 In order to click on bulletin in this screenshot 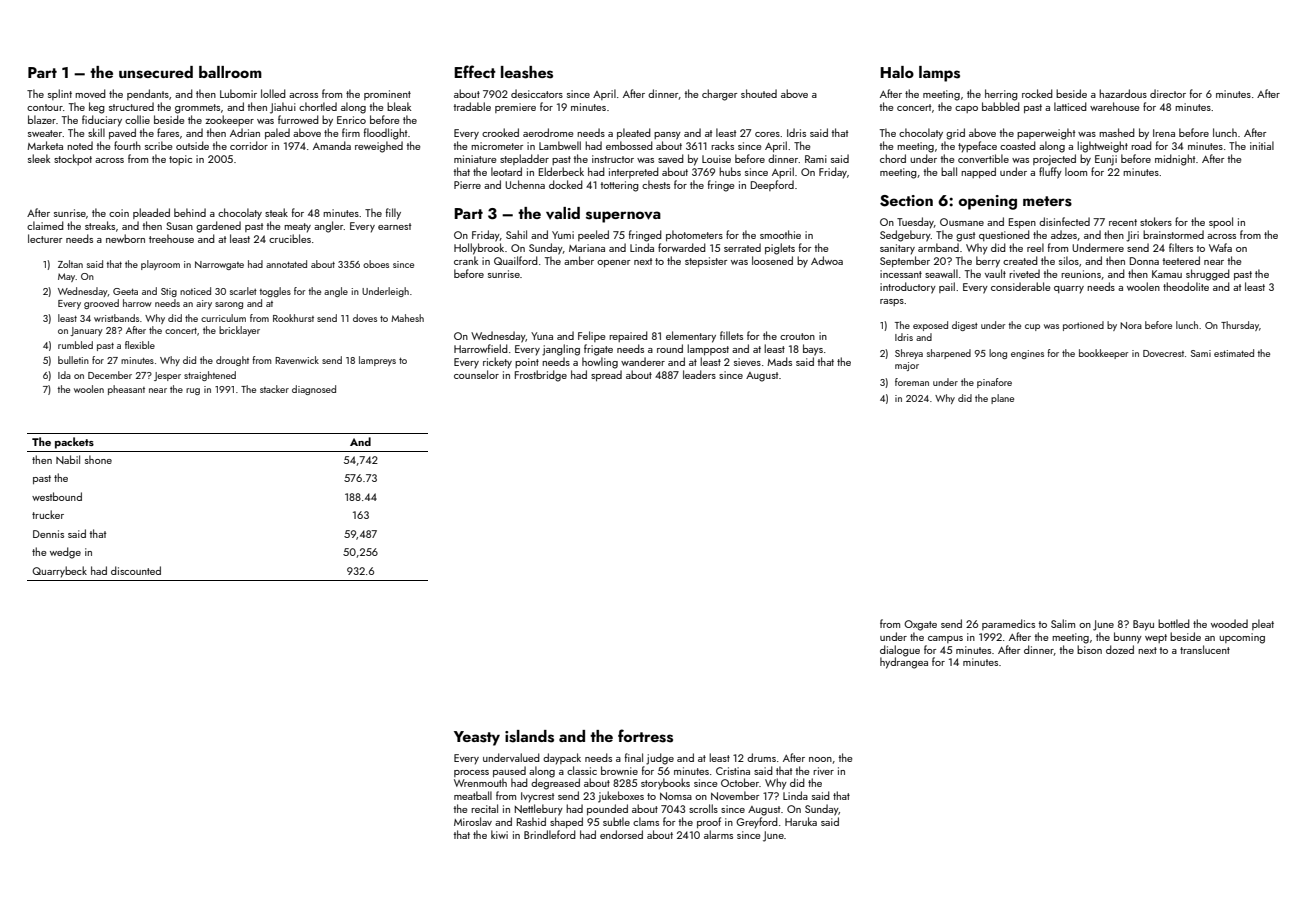, I will do `click(73, 360)`.
